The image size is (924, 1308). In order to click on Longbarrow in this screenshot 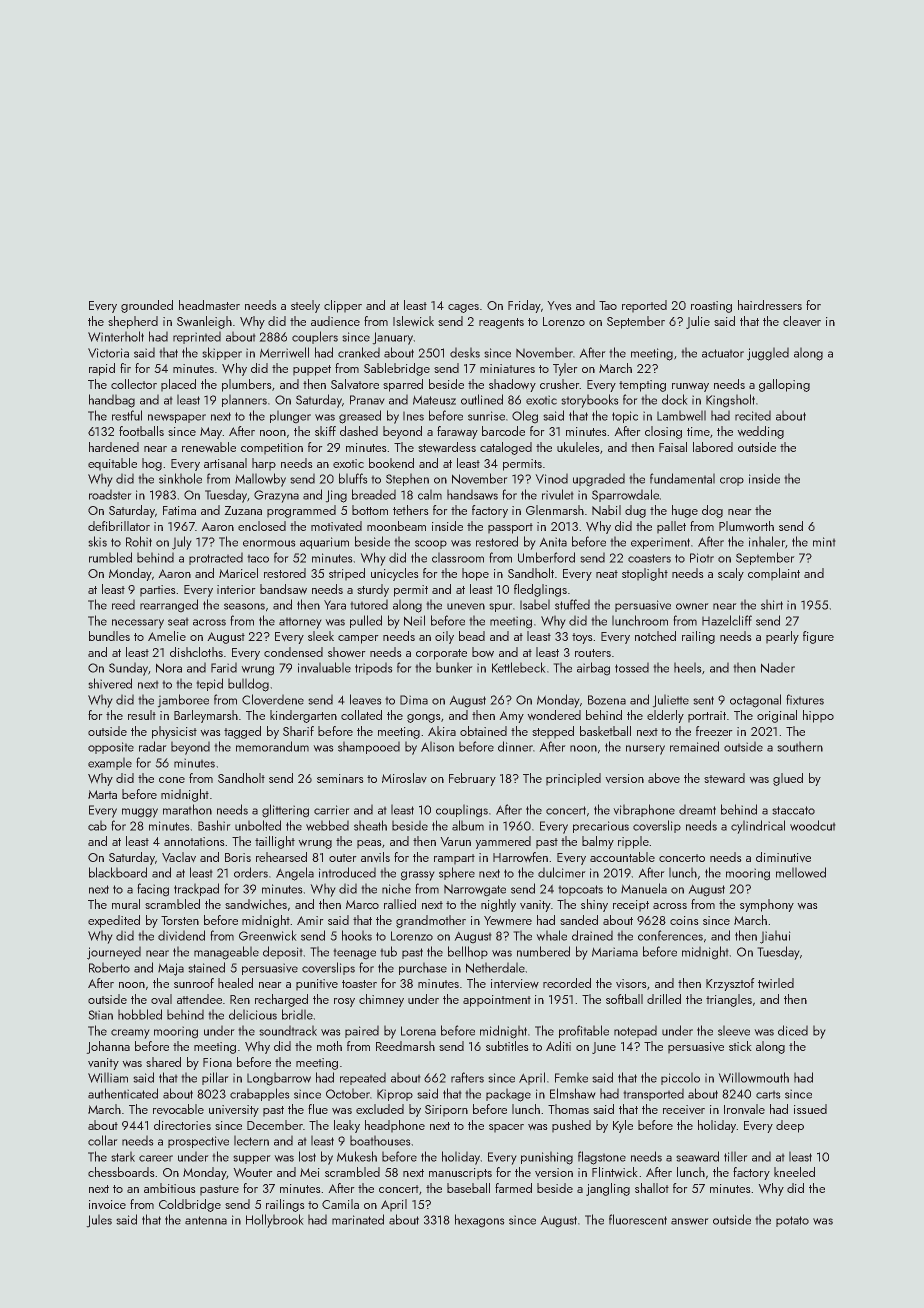, I will do `click(279, 1079)`.
